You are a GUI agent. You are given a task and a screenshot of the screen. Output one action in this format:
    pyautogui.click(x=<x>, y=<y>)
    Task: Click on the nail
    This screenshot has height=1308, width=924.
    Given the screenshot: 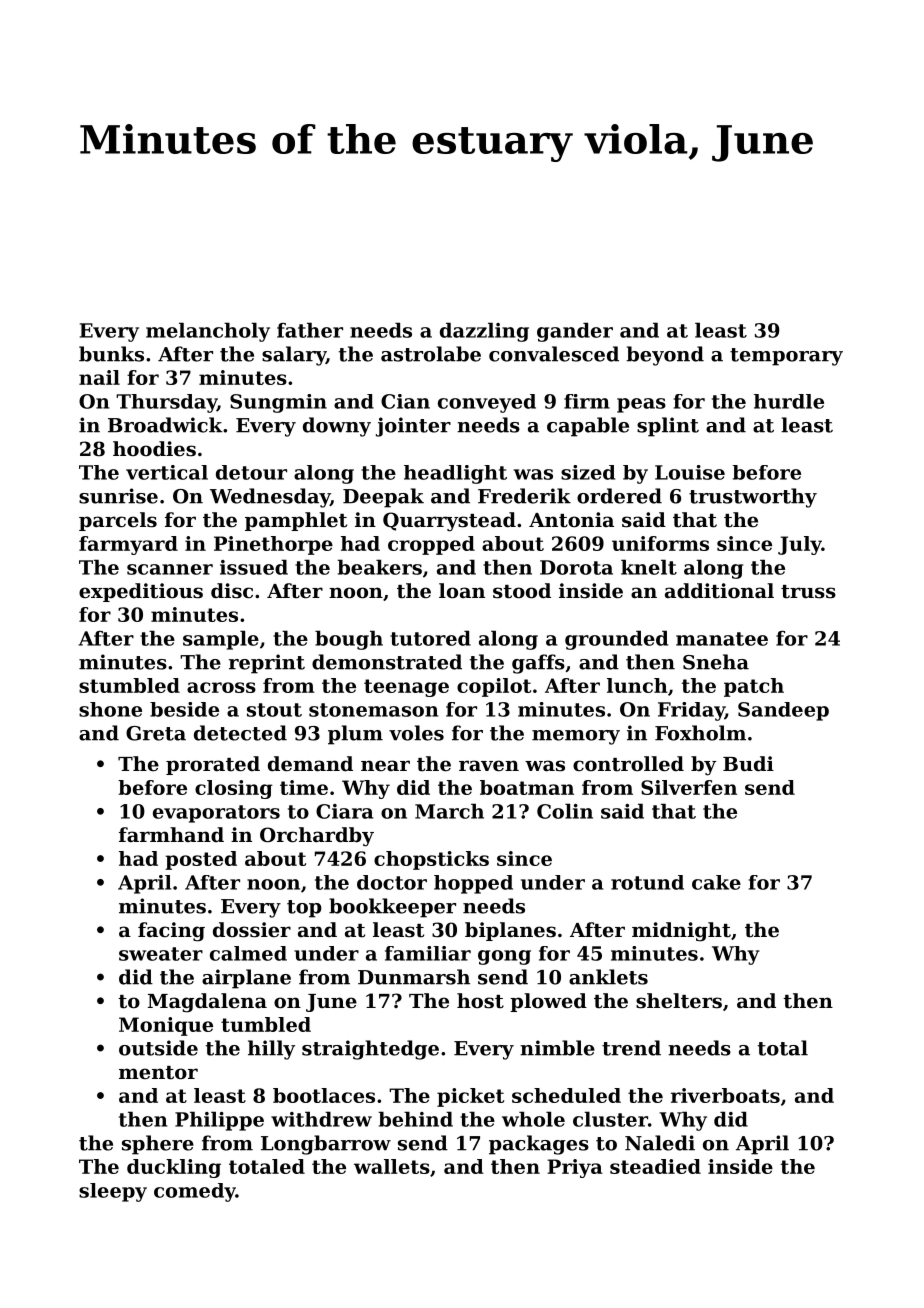 What is the action you would take?
    pyautogui.click(x=99, y=377)
